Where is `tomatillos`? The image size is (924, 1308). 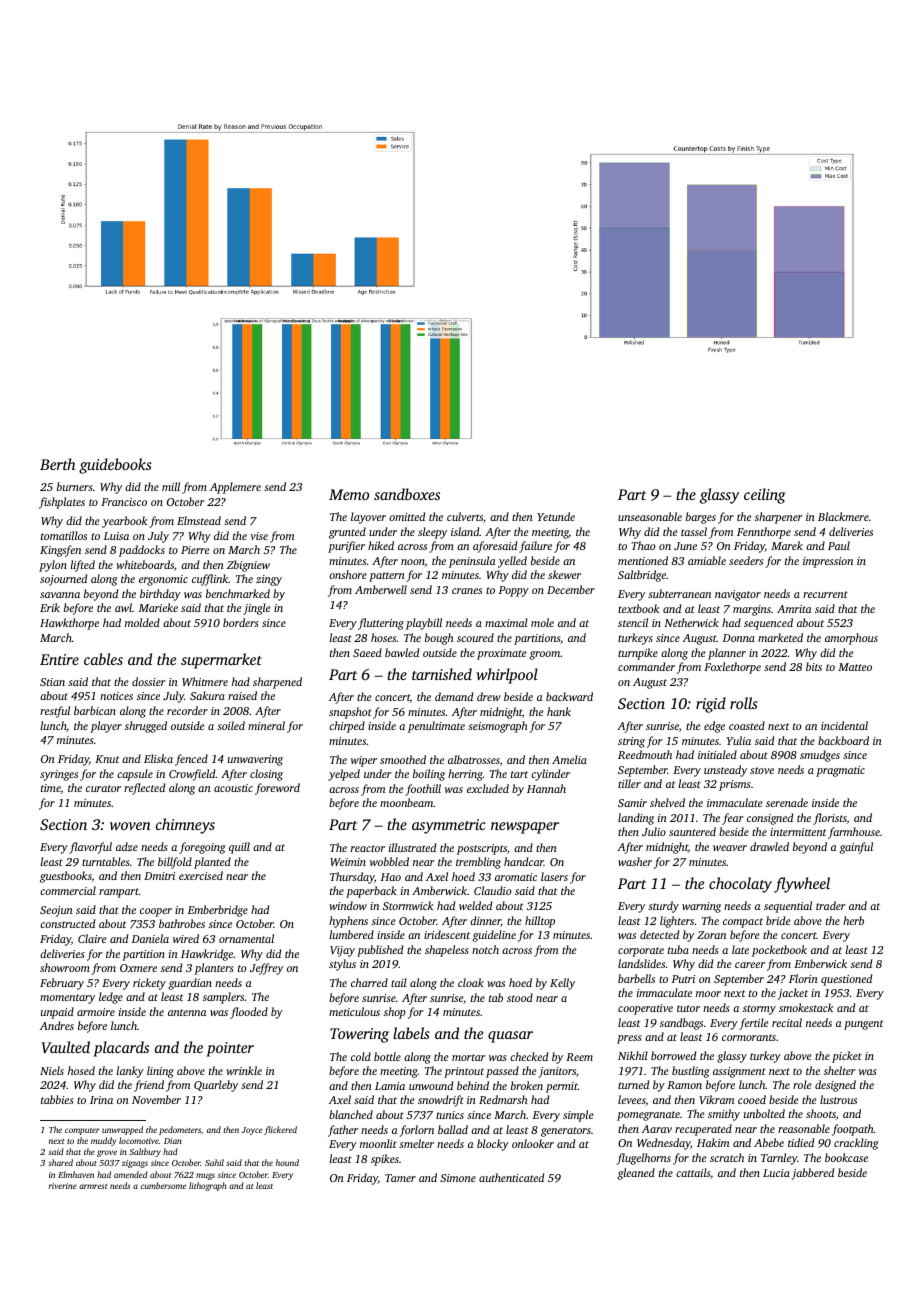 tomatillos is located at coordinates (64, 535).
